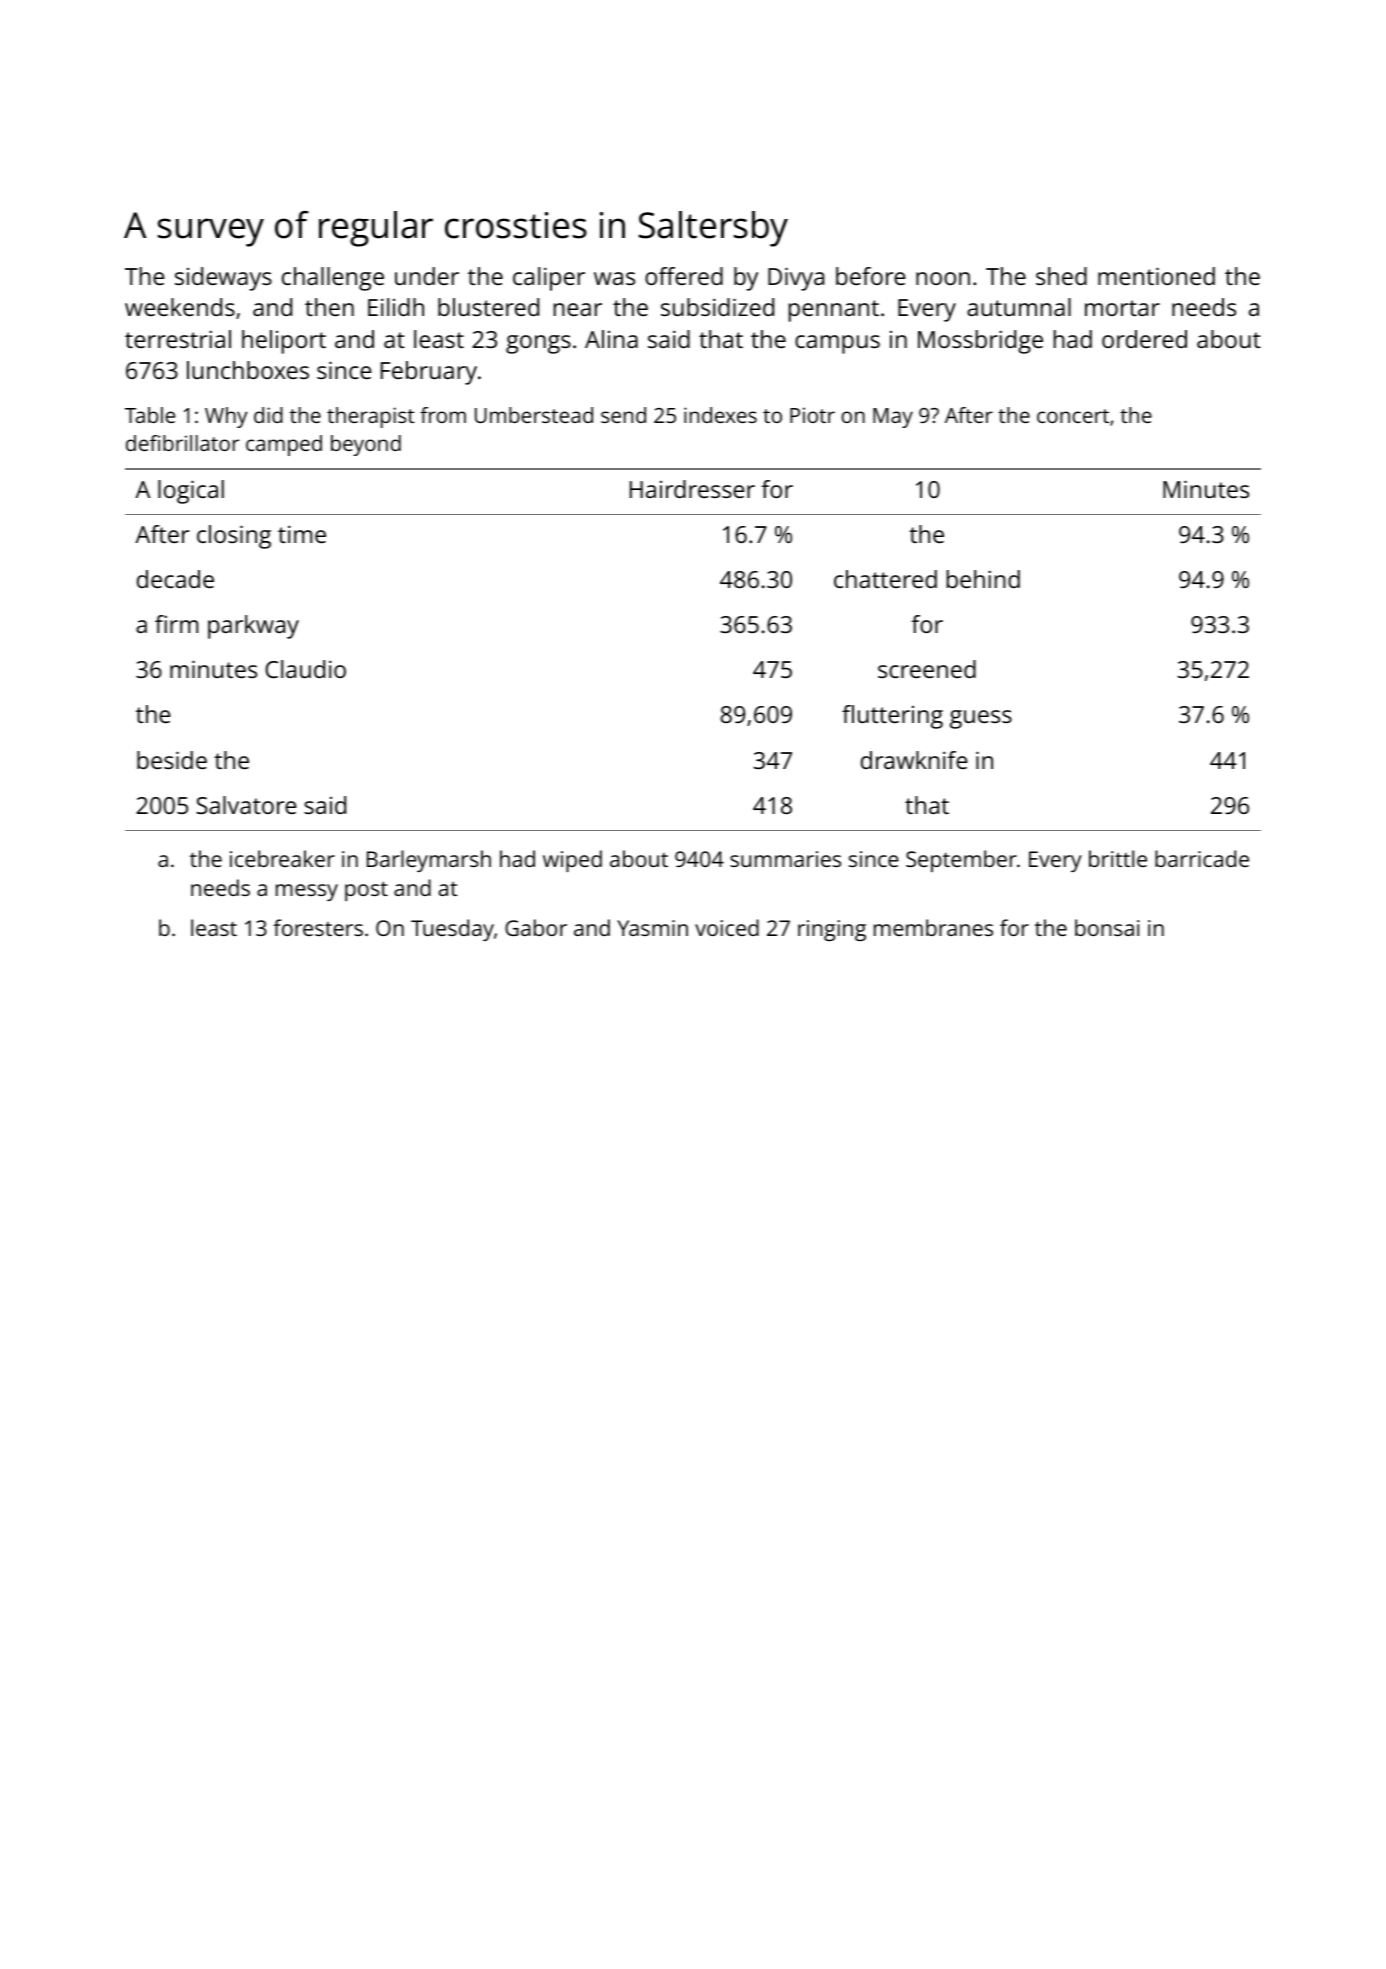 The image size is (1386, 1969). Describe the element at coordinates (329, 307) in the screenshot. I see `then` at that location.
